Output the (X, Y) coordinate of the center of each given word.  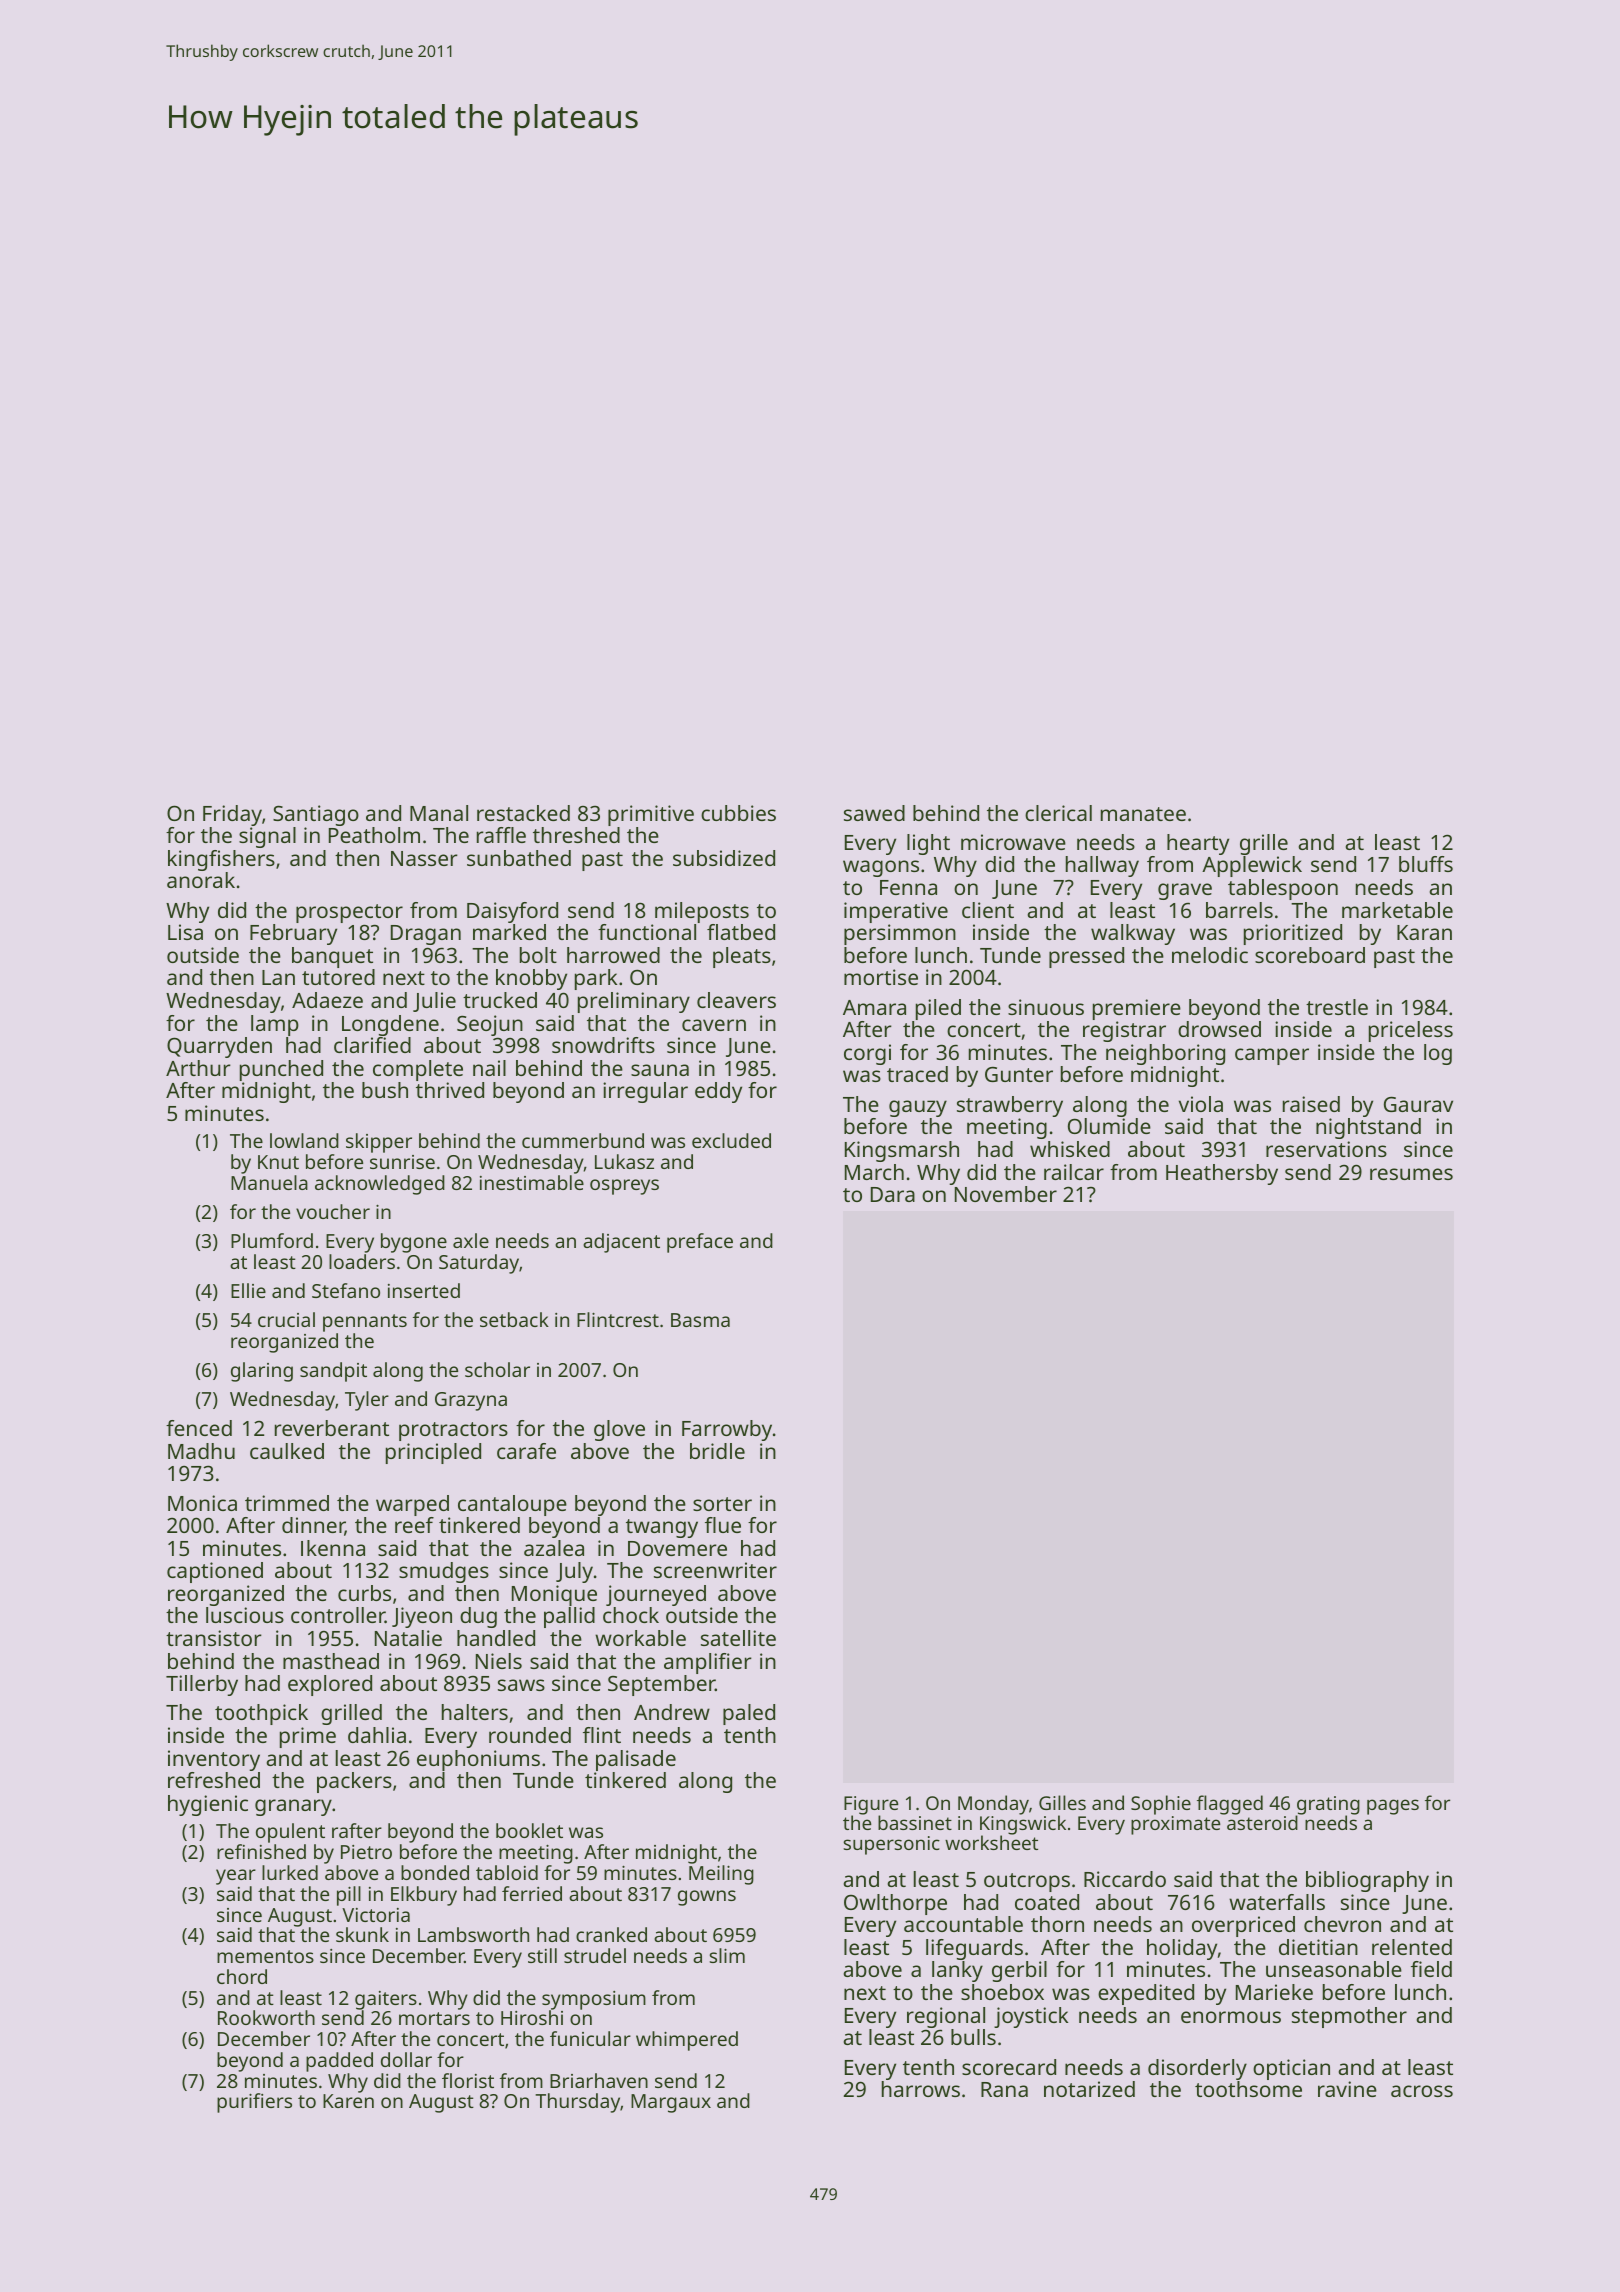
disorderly (1197, 2069)
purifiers (254, 2103)
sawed (874, 813)
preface (700, 1243)
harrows (921, 2089)
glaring (262, 1372)
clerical (1058, 813)
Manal (439, 813)
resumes (1411, 1174)
